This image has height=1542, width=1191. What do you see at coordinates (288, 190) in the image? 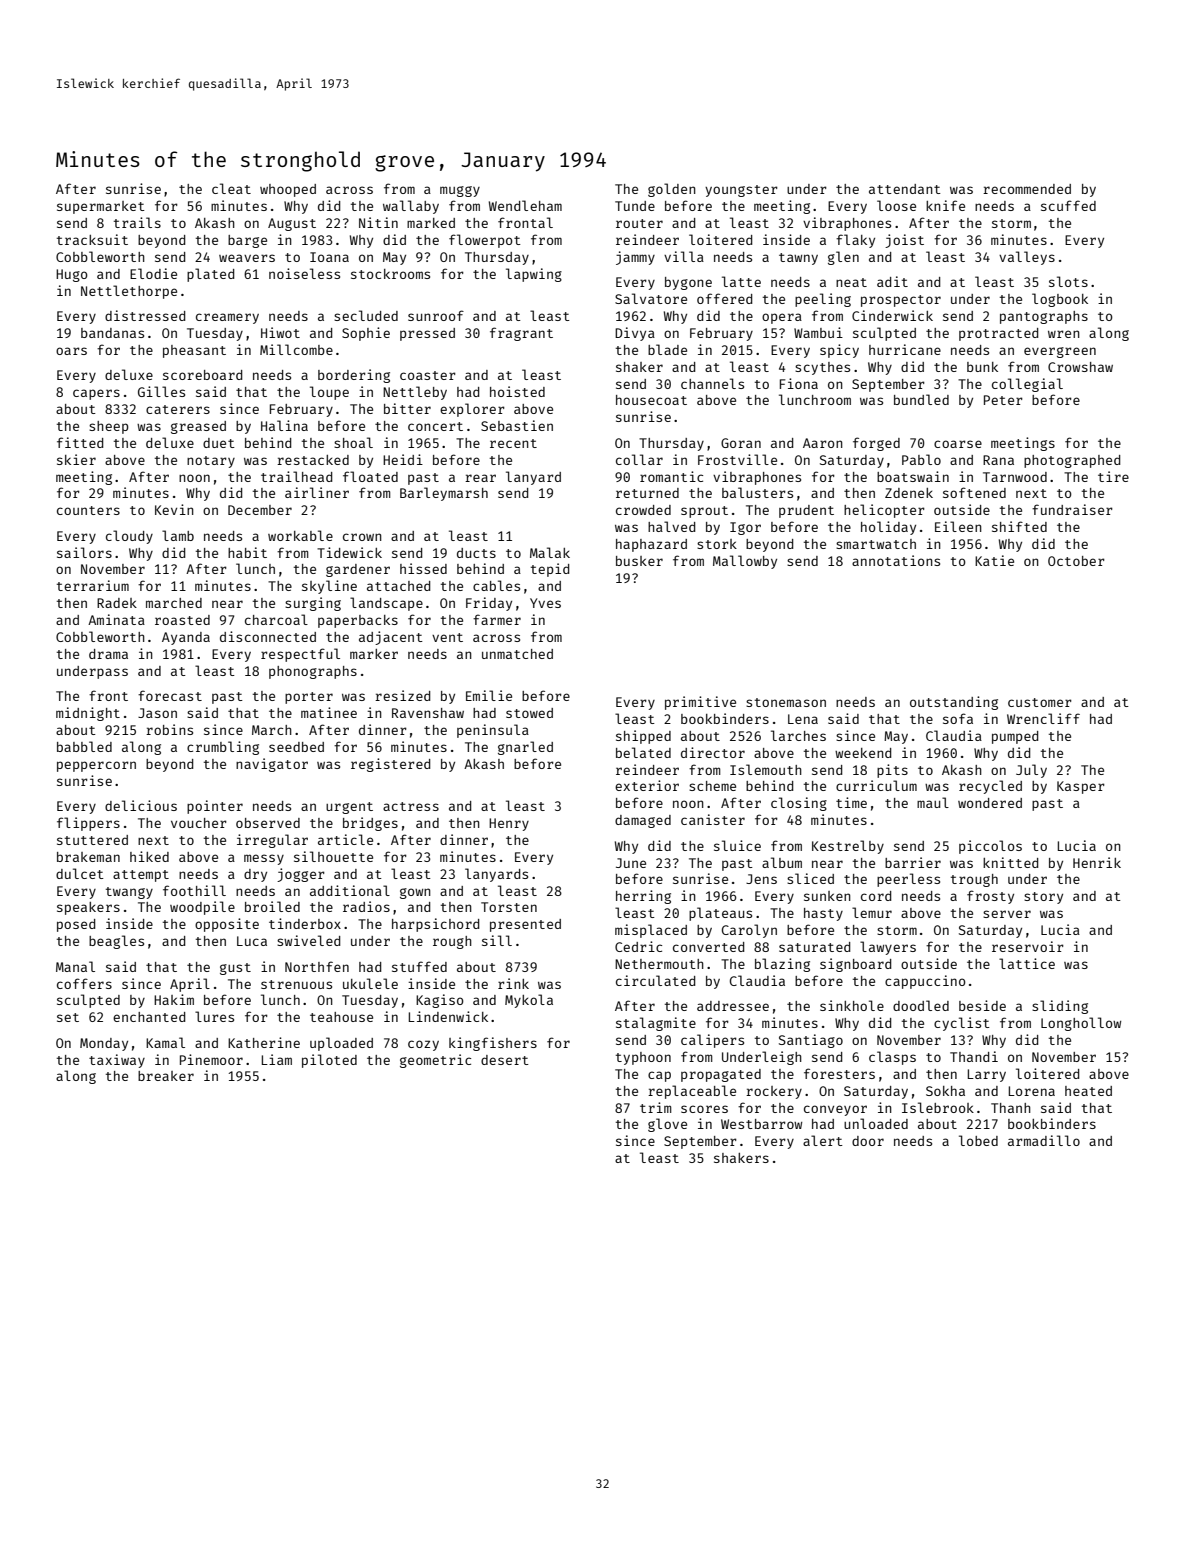
I see `whooped` at bounding box center [288, 190].
